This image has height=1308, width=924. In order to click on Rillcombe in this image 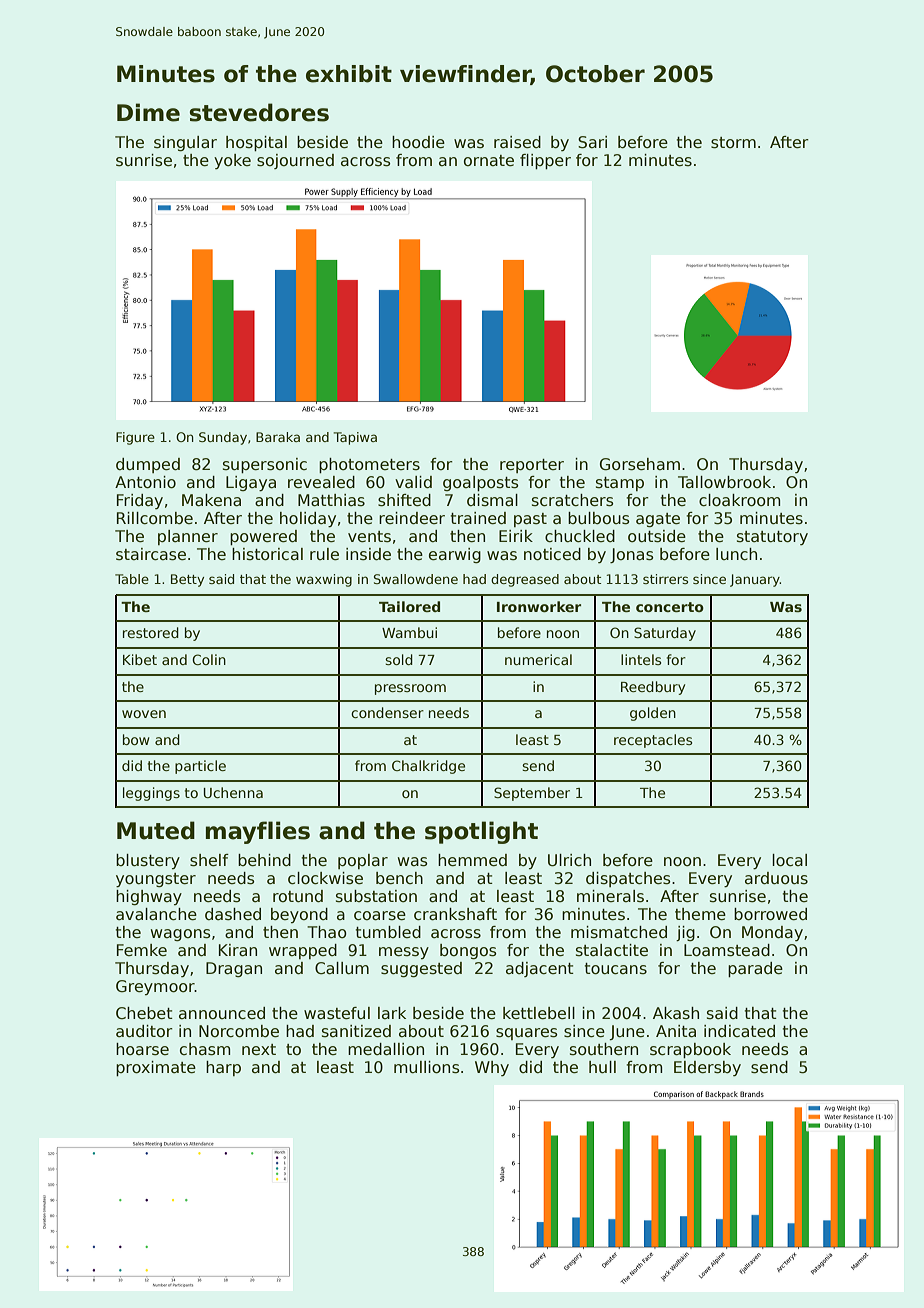, I will do `click(155, 518)`.
